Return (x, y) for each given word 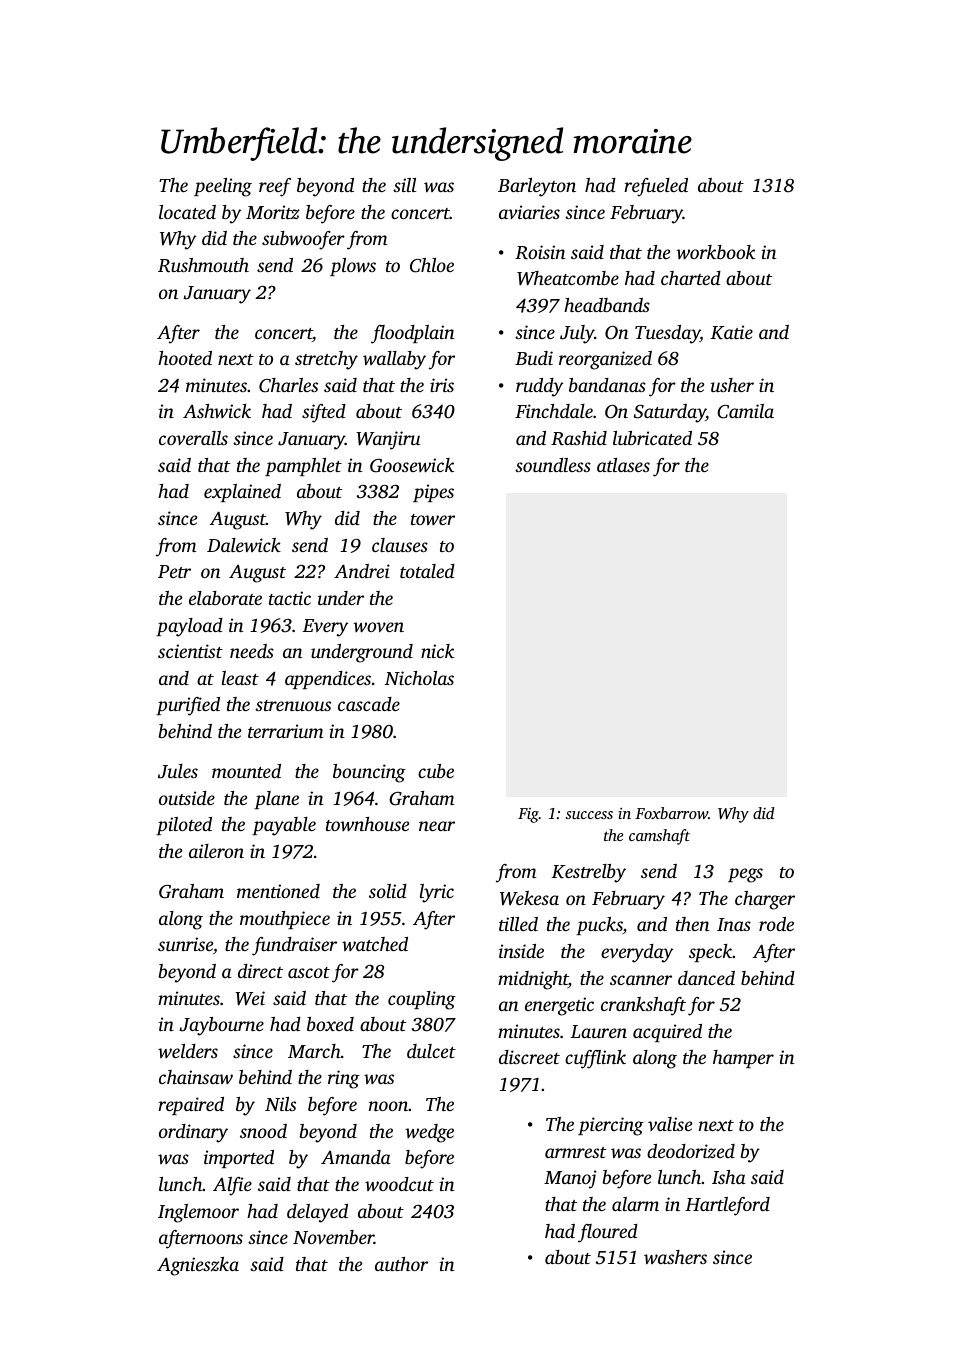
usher (732, 385)
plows (353, 267)
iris (442, 385)
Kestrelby (588, 873)
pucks (599, 926)
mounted (246, 771)
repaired (191, 1106)
